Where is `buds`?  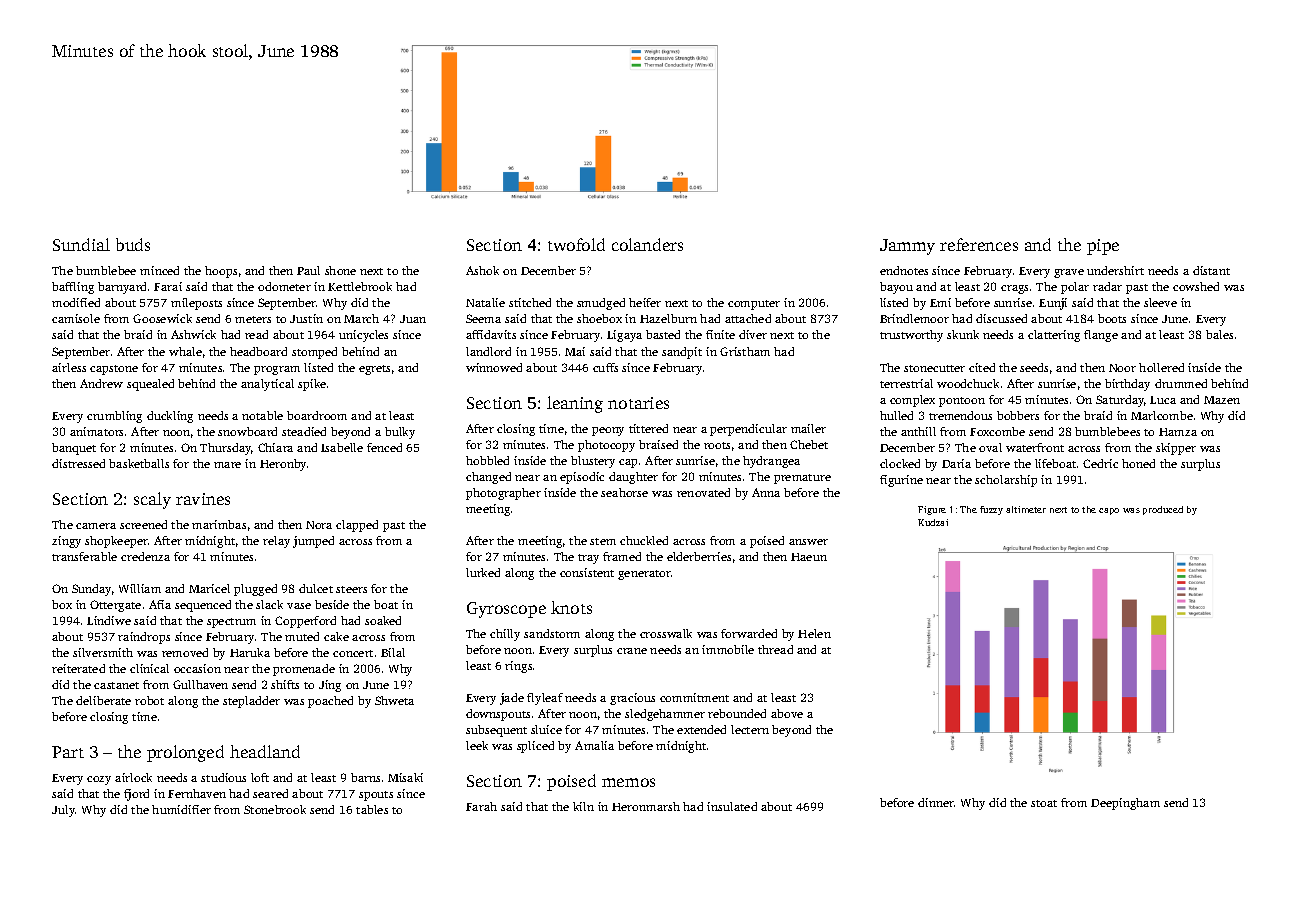 buds is located at coordinates (133, 244).
